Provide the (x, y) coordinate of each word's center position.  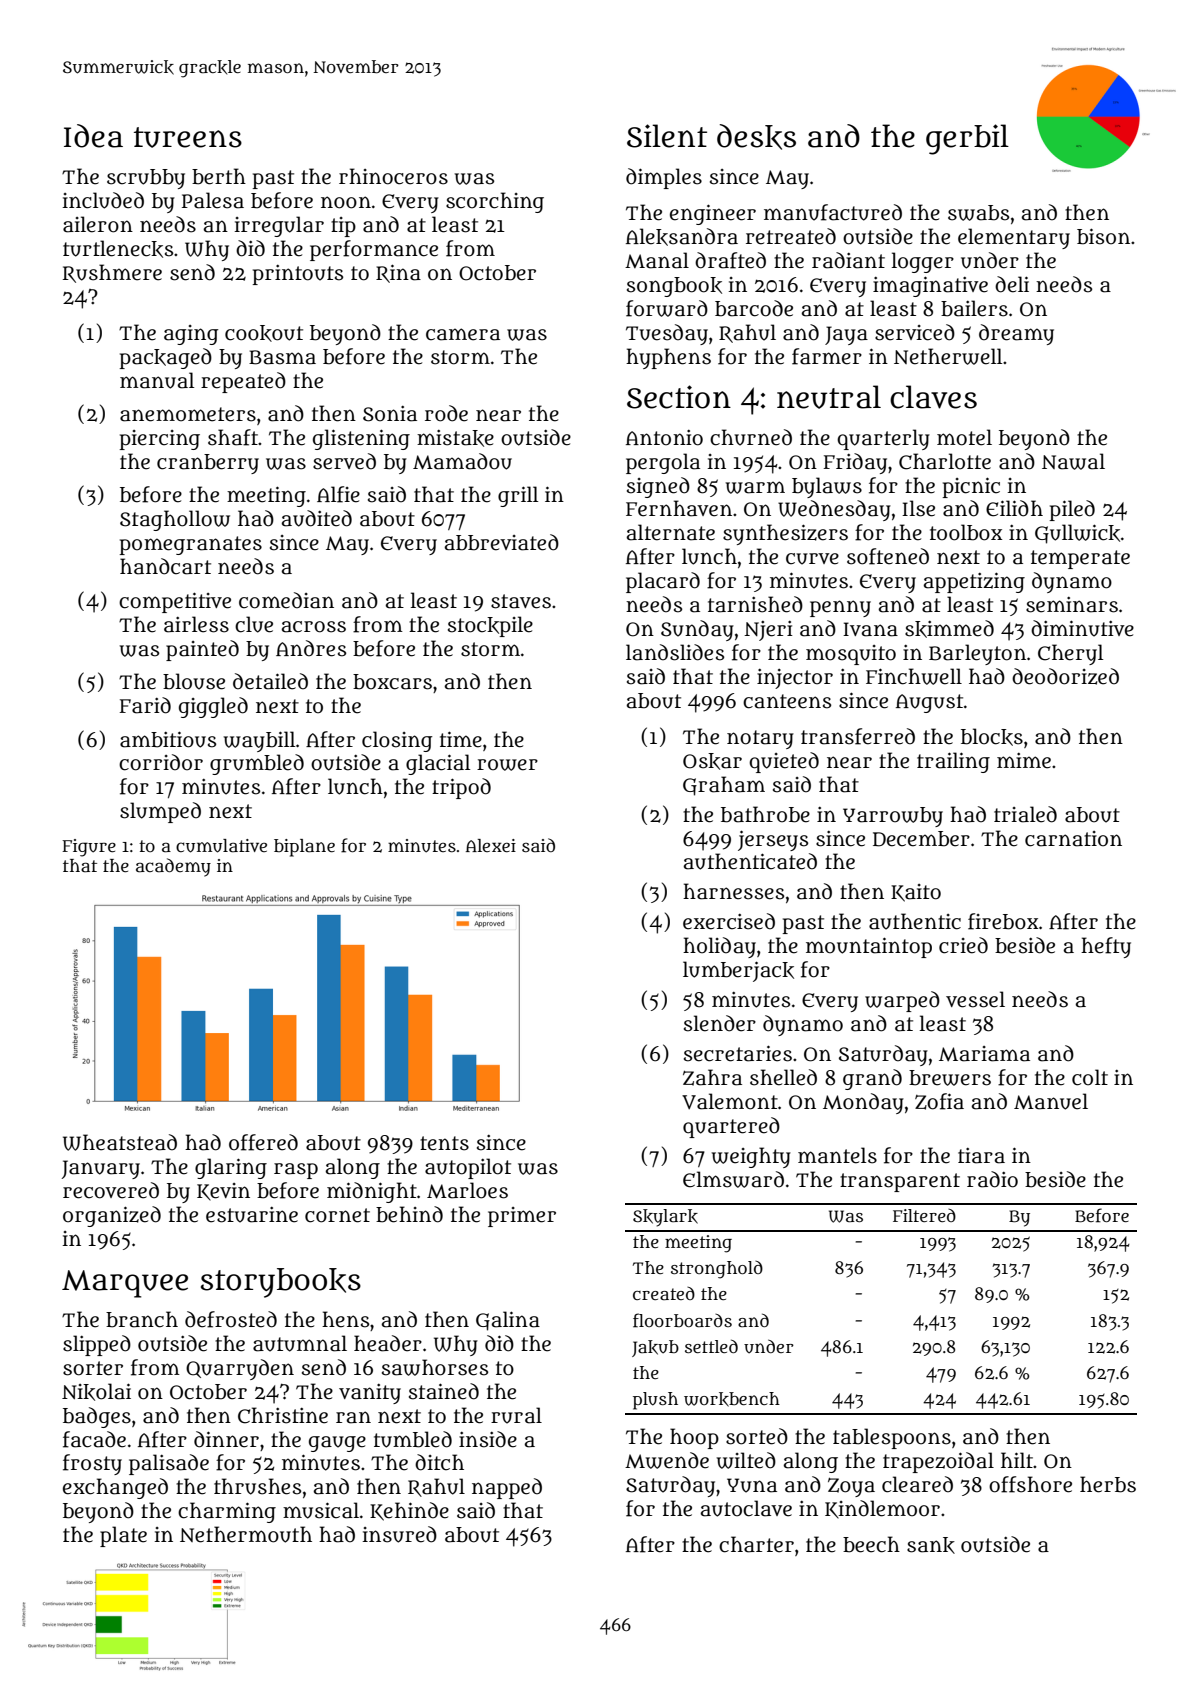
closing (397, 741)
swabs (978, 213)
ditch (439, 1462)
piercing (160, 440)
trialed (1025, 814)
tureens (188, 137)
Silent (667, 136)
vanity (370, 1394)
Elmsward (733, 1179)
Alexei (491, 845)
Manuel (1051, 1101)
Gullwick (1077, 534)
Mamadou (462, 461)
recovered (111, 1190)
